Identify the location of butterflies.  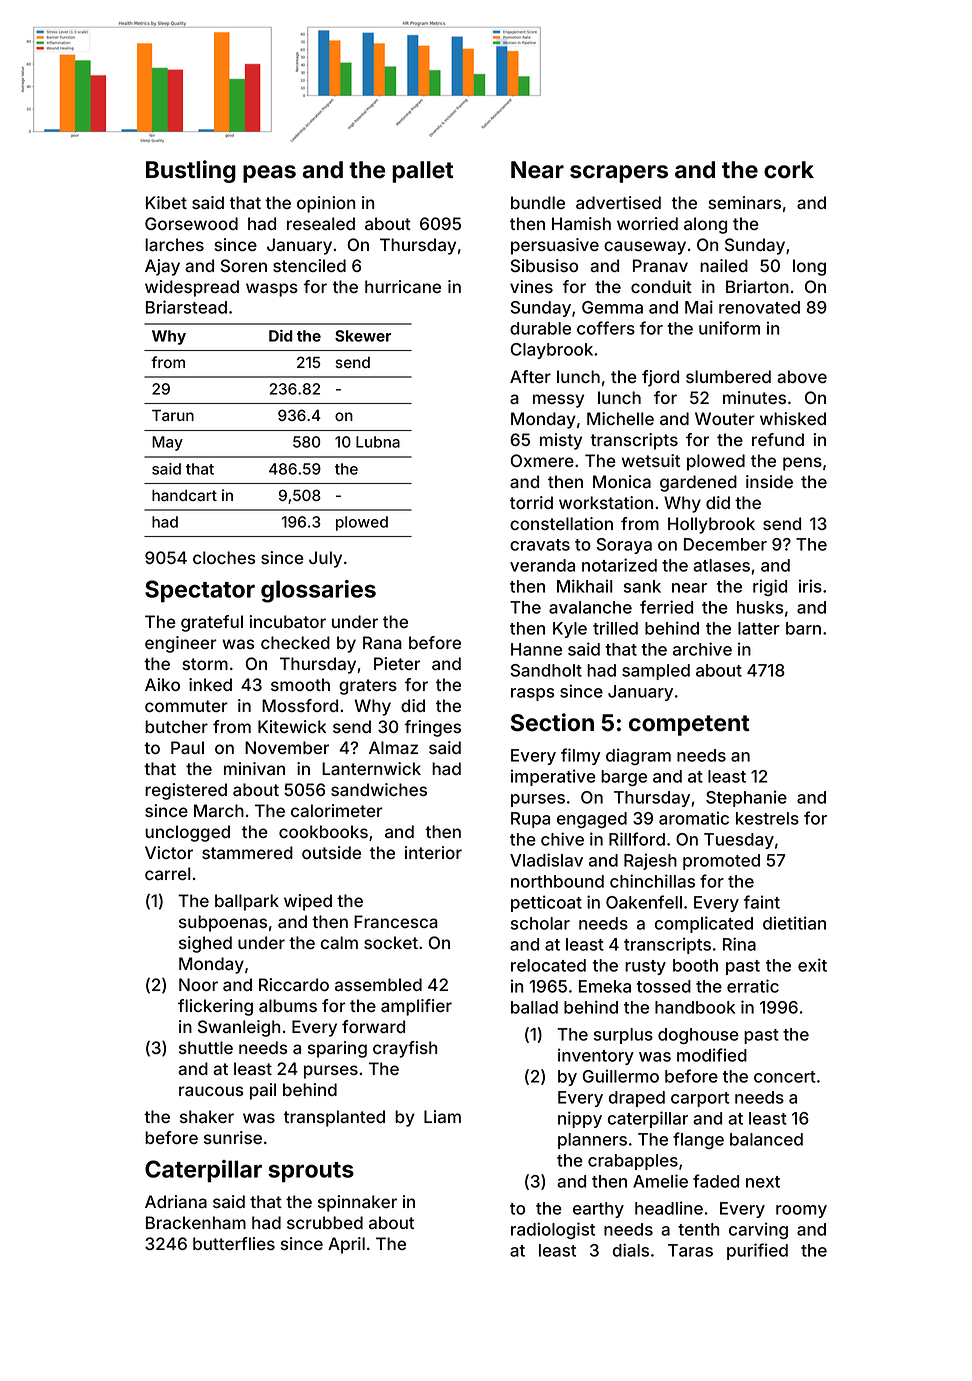
(234, 1243).
